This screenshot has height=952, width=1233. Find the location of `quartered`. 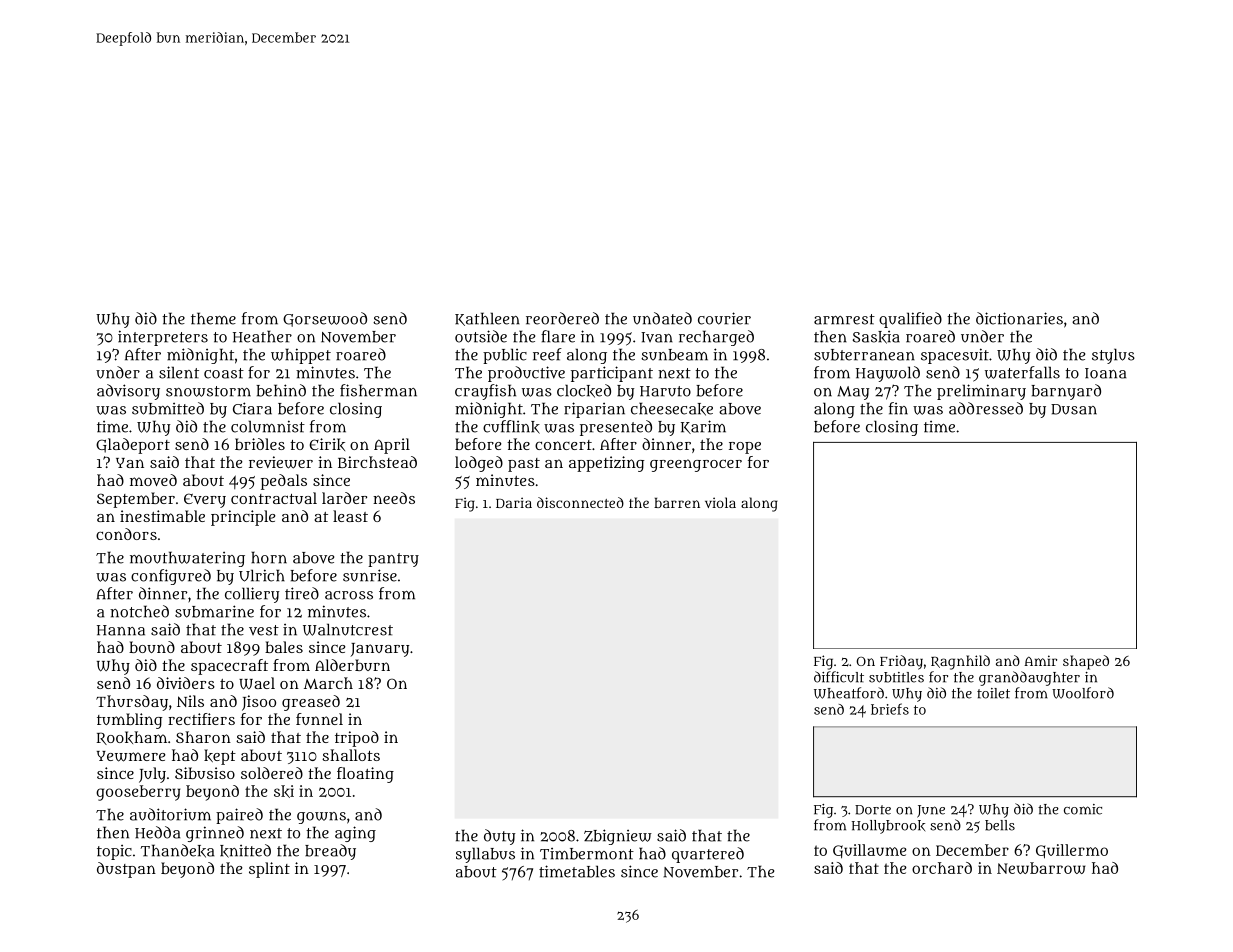

quartered is located at coordinates (708, 855).
